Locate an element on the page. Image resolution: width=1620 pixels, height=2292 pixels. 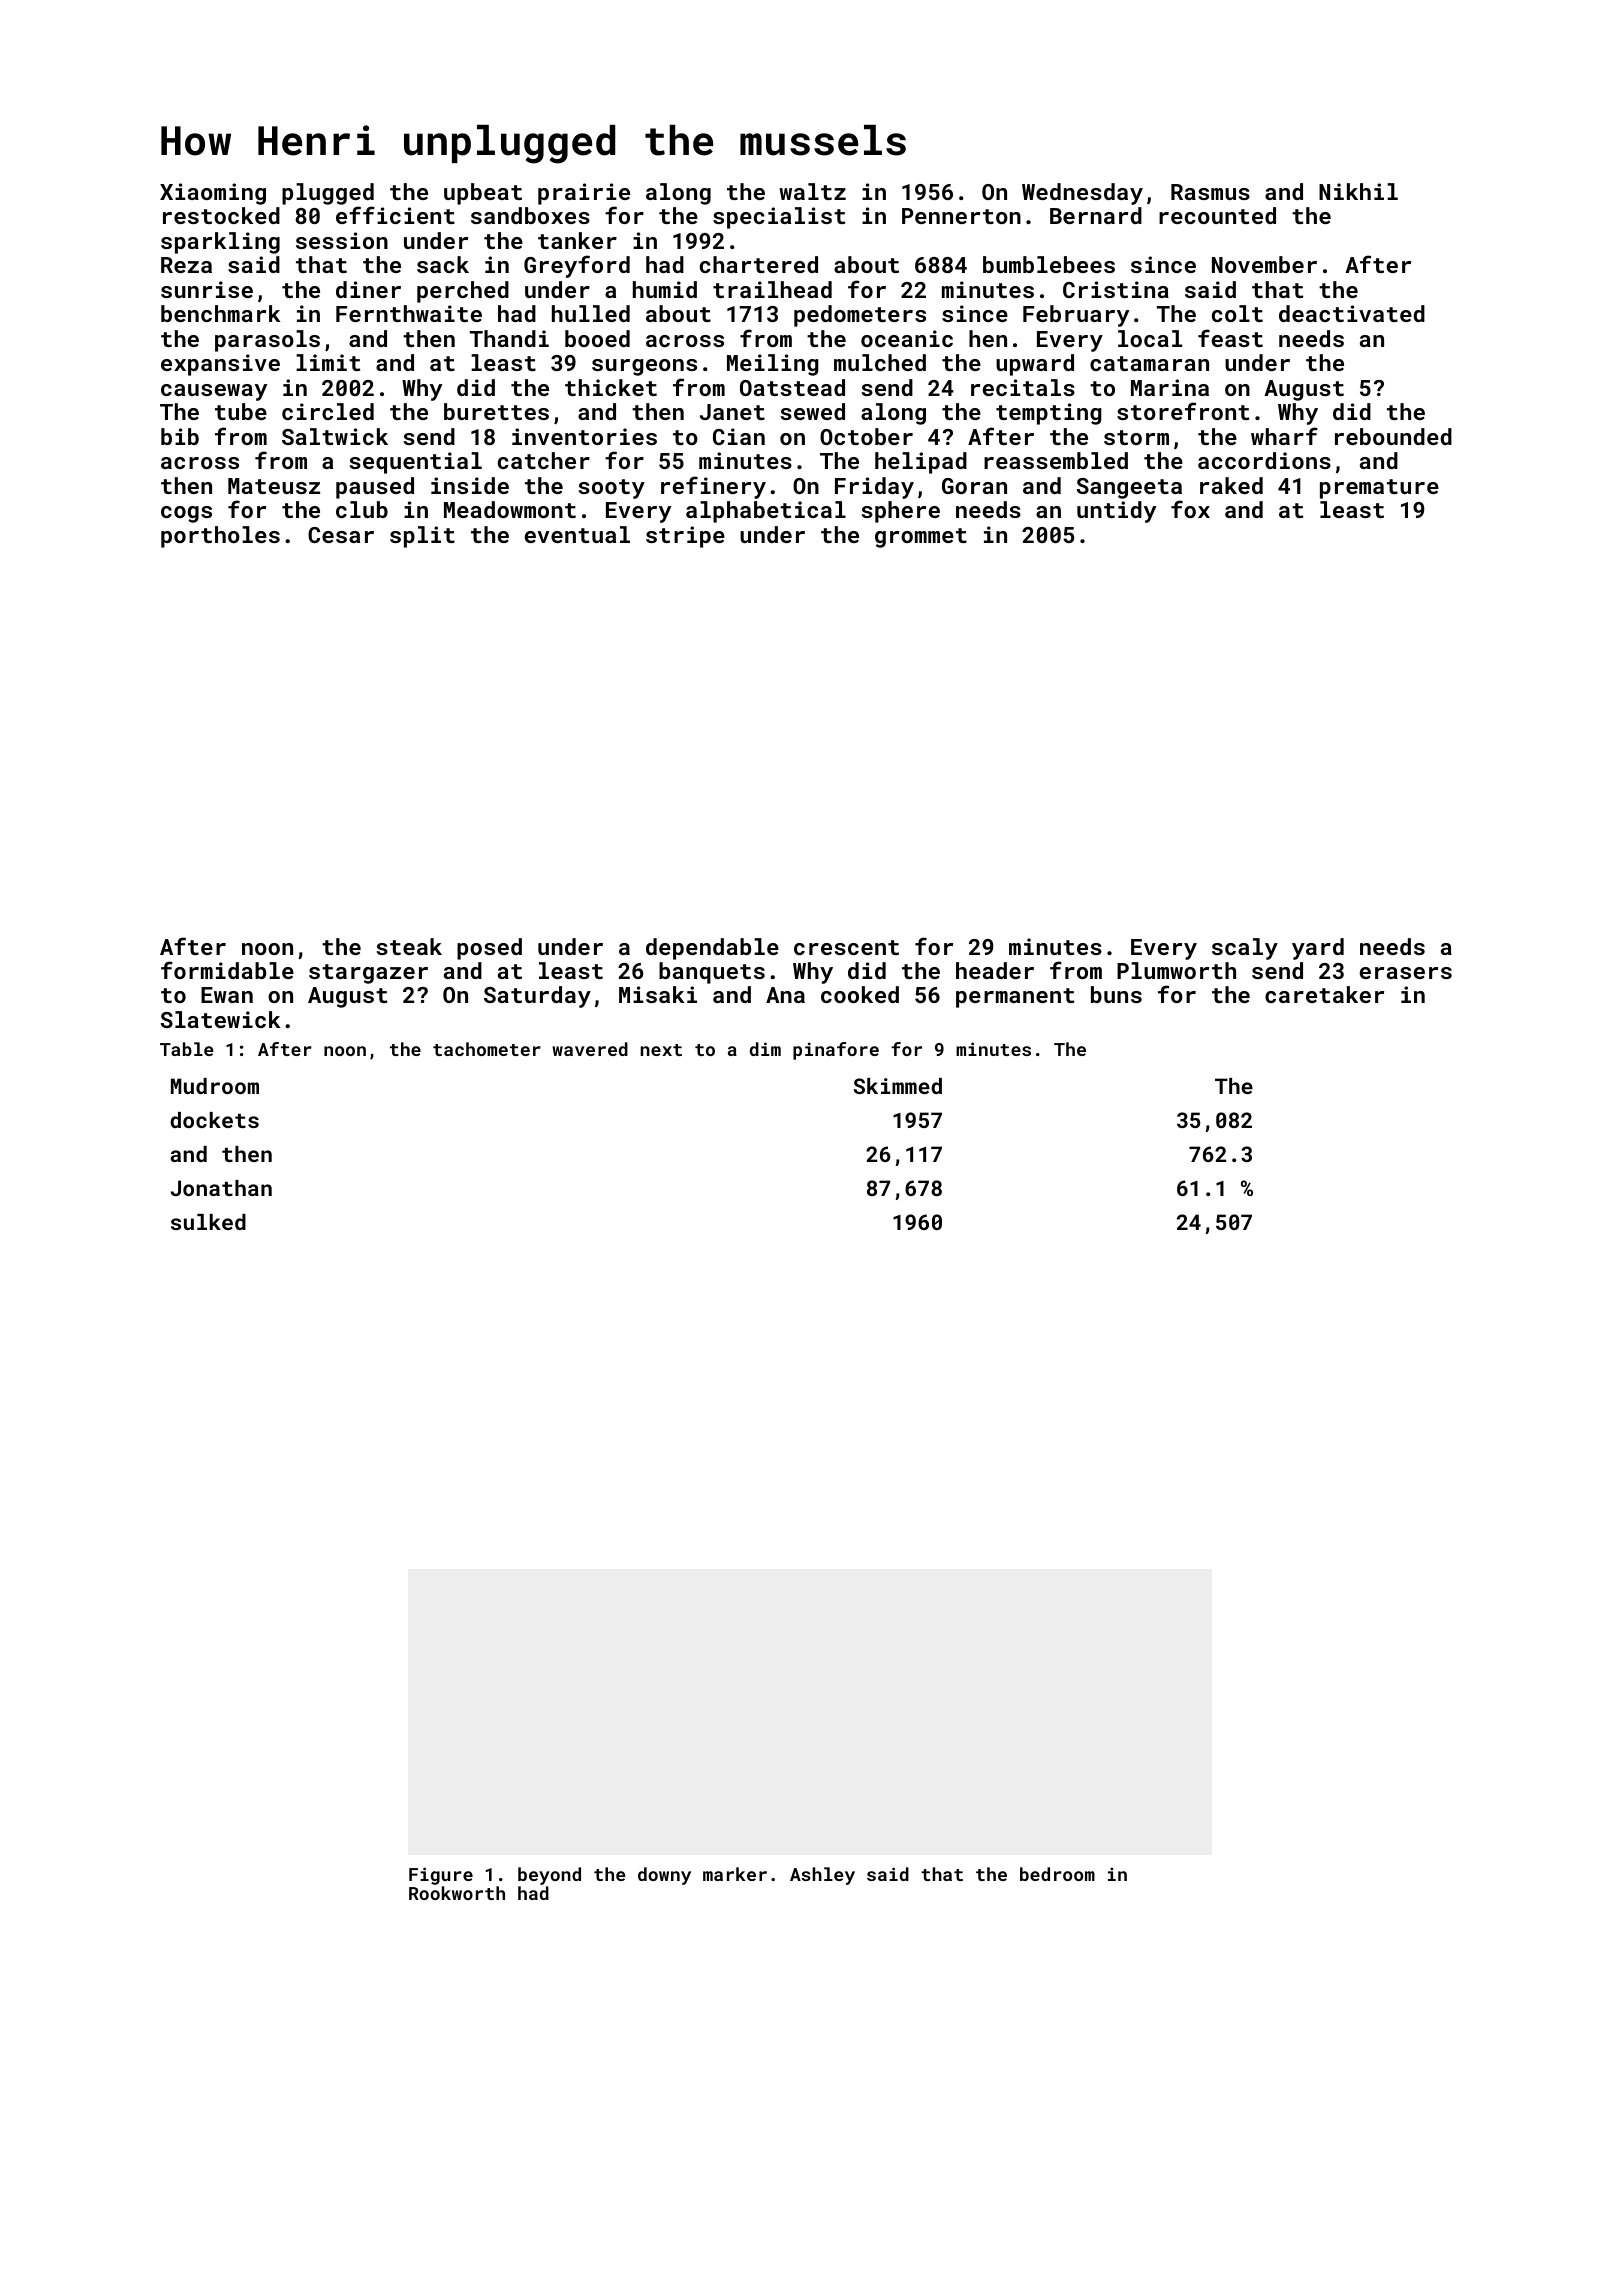
scaly is located at coordinates (1245, 949).
